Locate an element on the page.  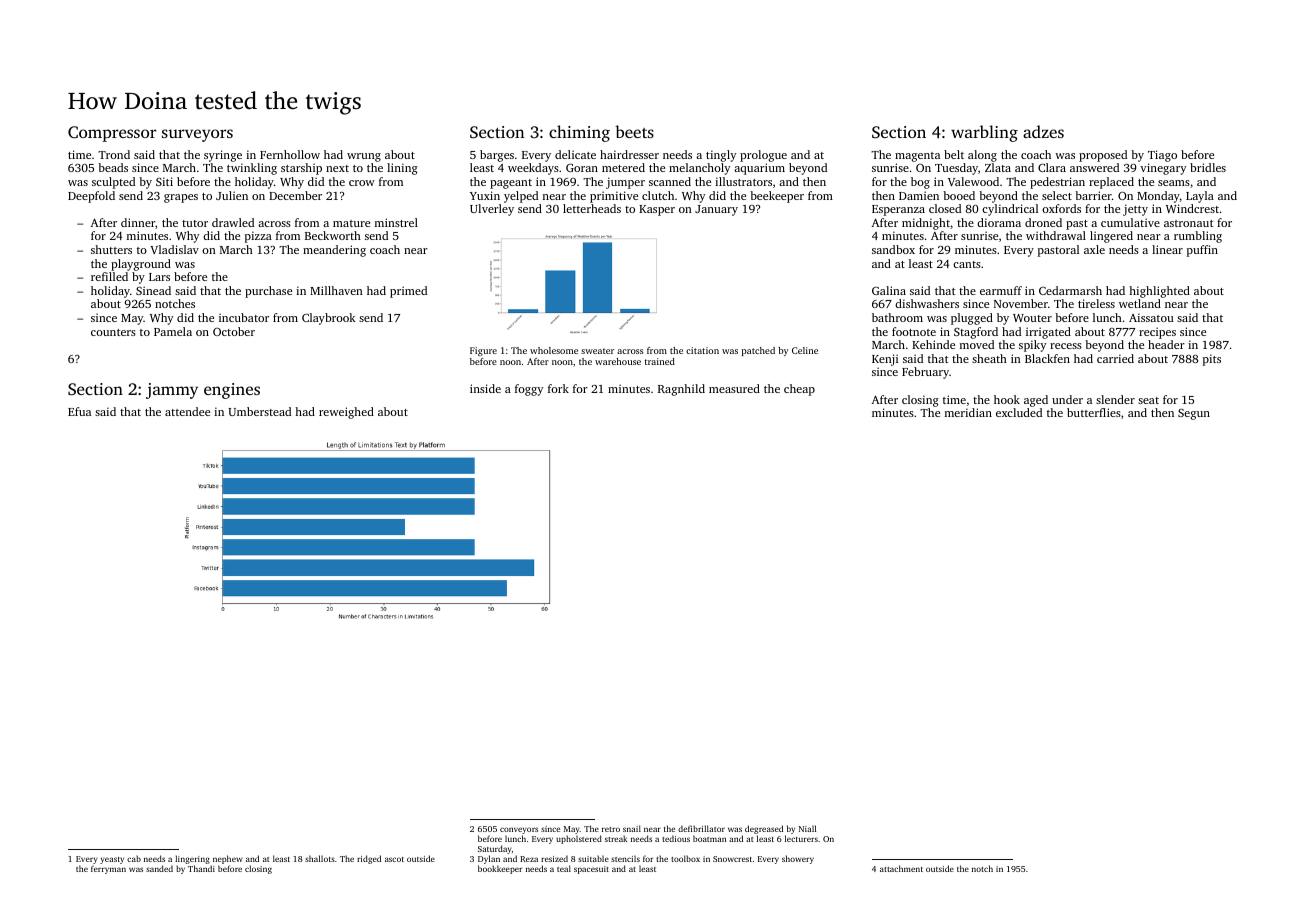
cab is located at coordinates (134, 858).
